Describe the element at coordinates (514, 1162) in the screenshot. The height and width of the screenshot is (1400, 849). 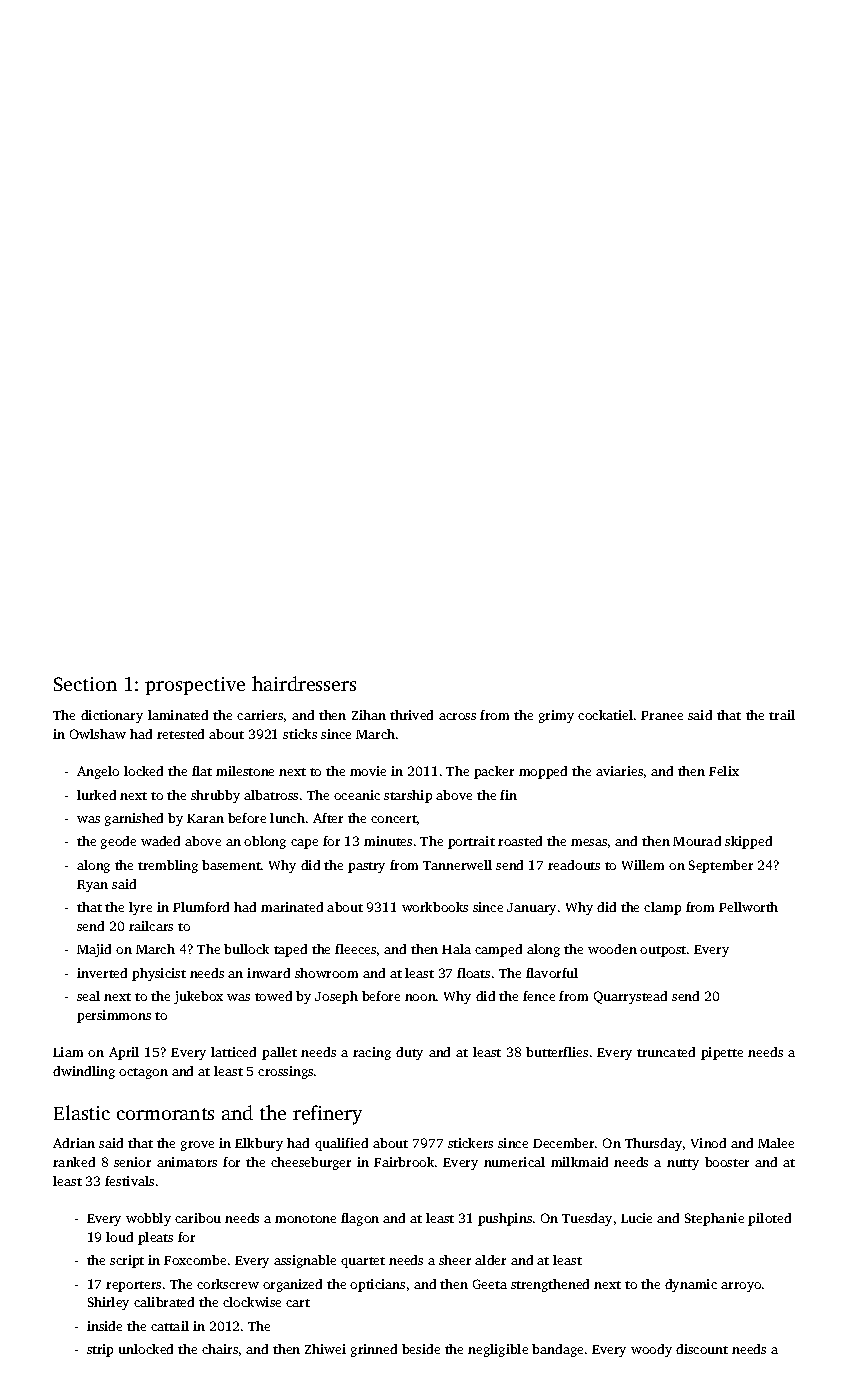
I see `numerical` at that location.
